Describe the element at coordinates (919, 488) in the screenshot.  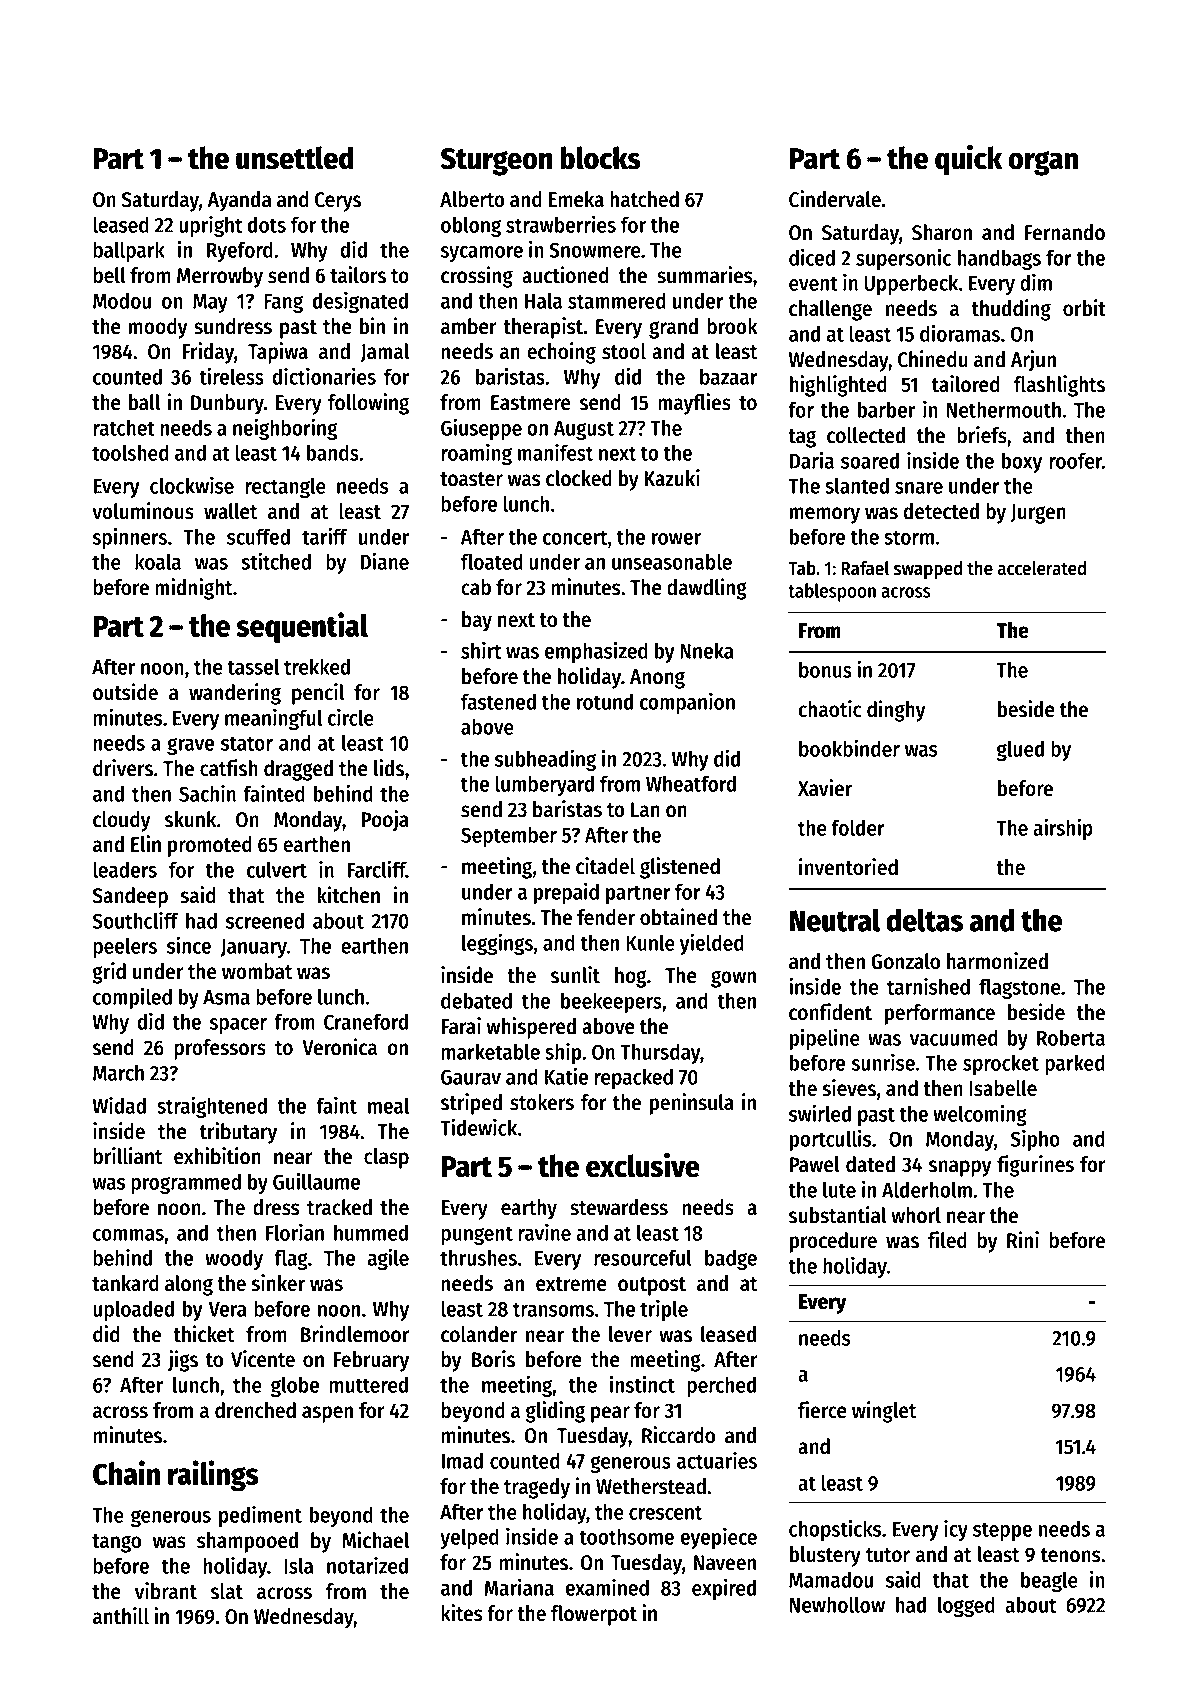
I see `snare` at that location.
